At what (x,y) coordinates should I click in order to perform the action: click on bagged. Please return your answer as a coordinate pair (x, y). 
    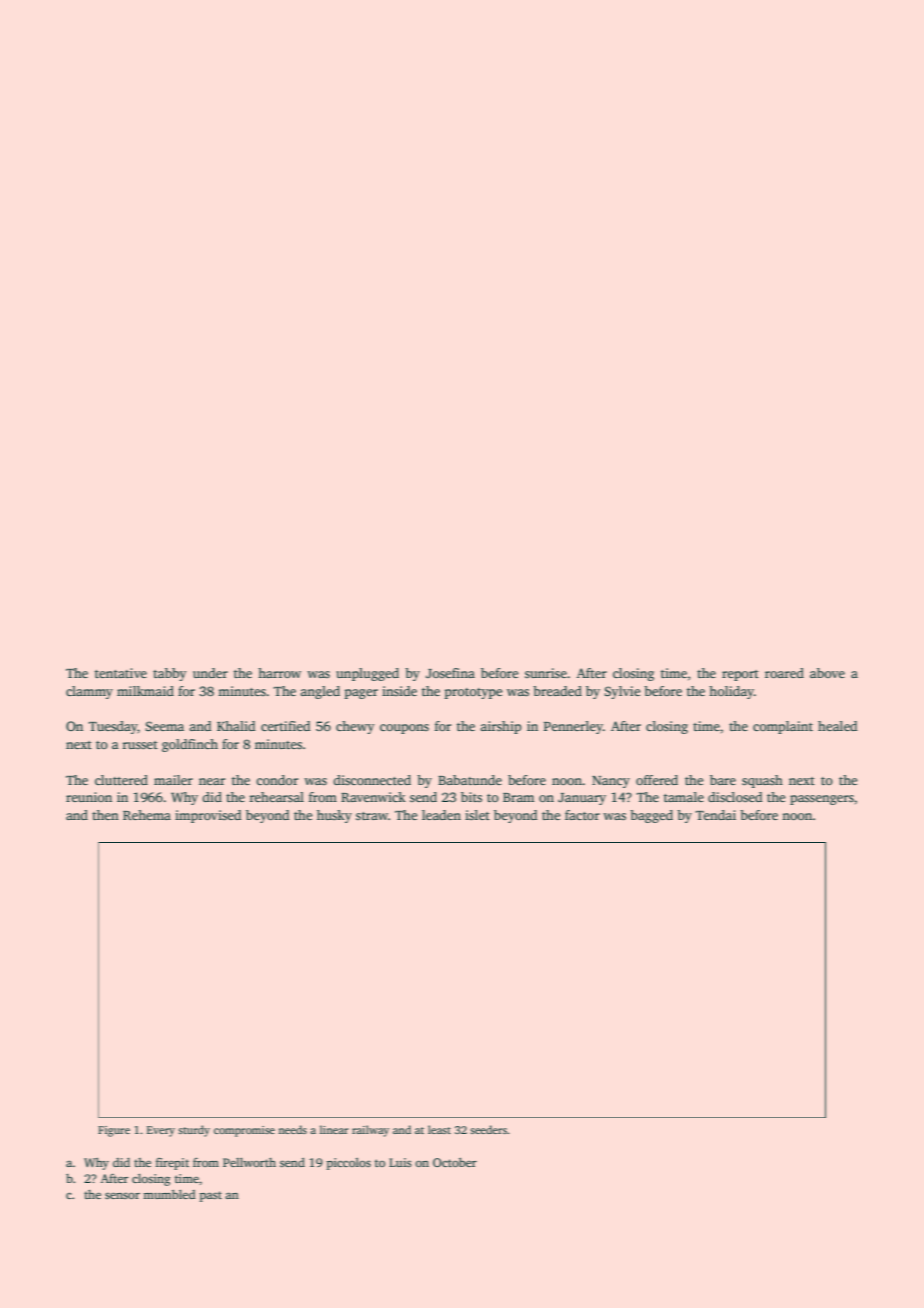
    Looking at the image, I should click on (651, 816).
